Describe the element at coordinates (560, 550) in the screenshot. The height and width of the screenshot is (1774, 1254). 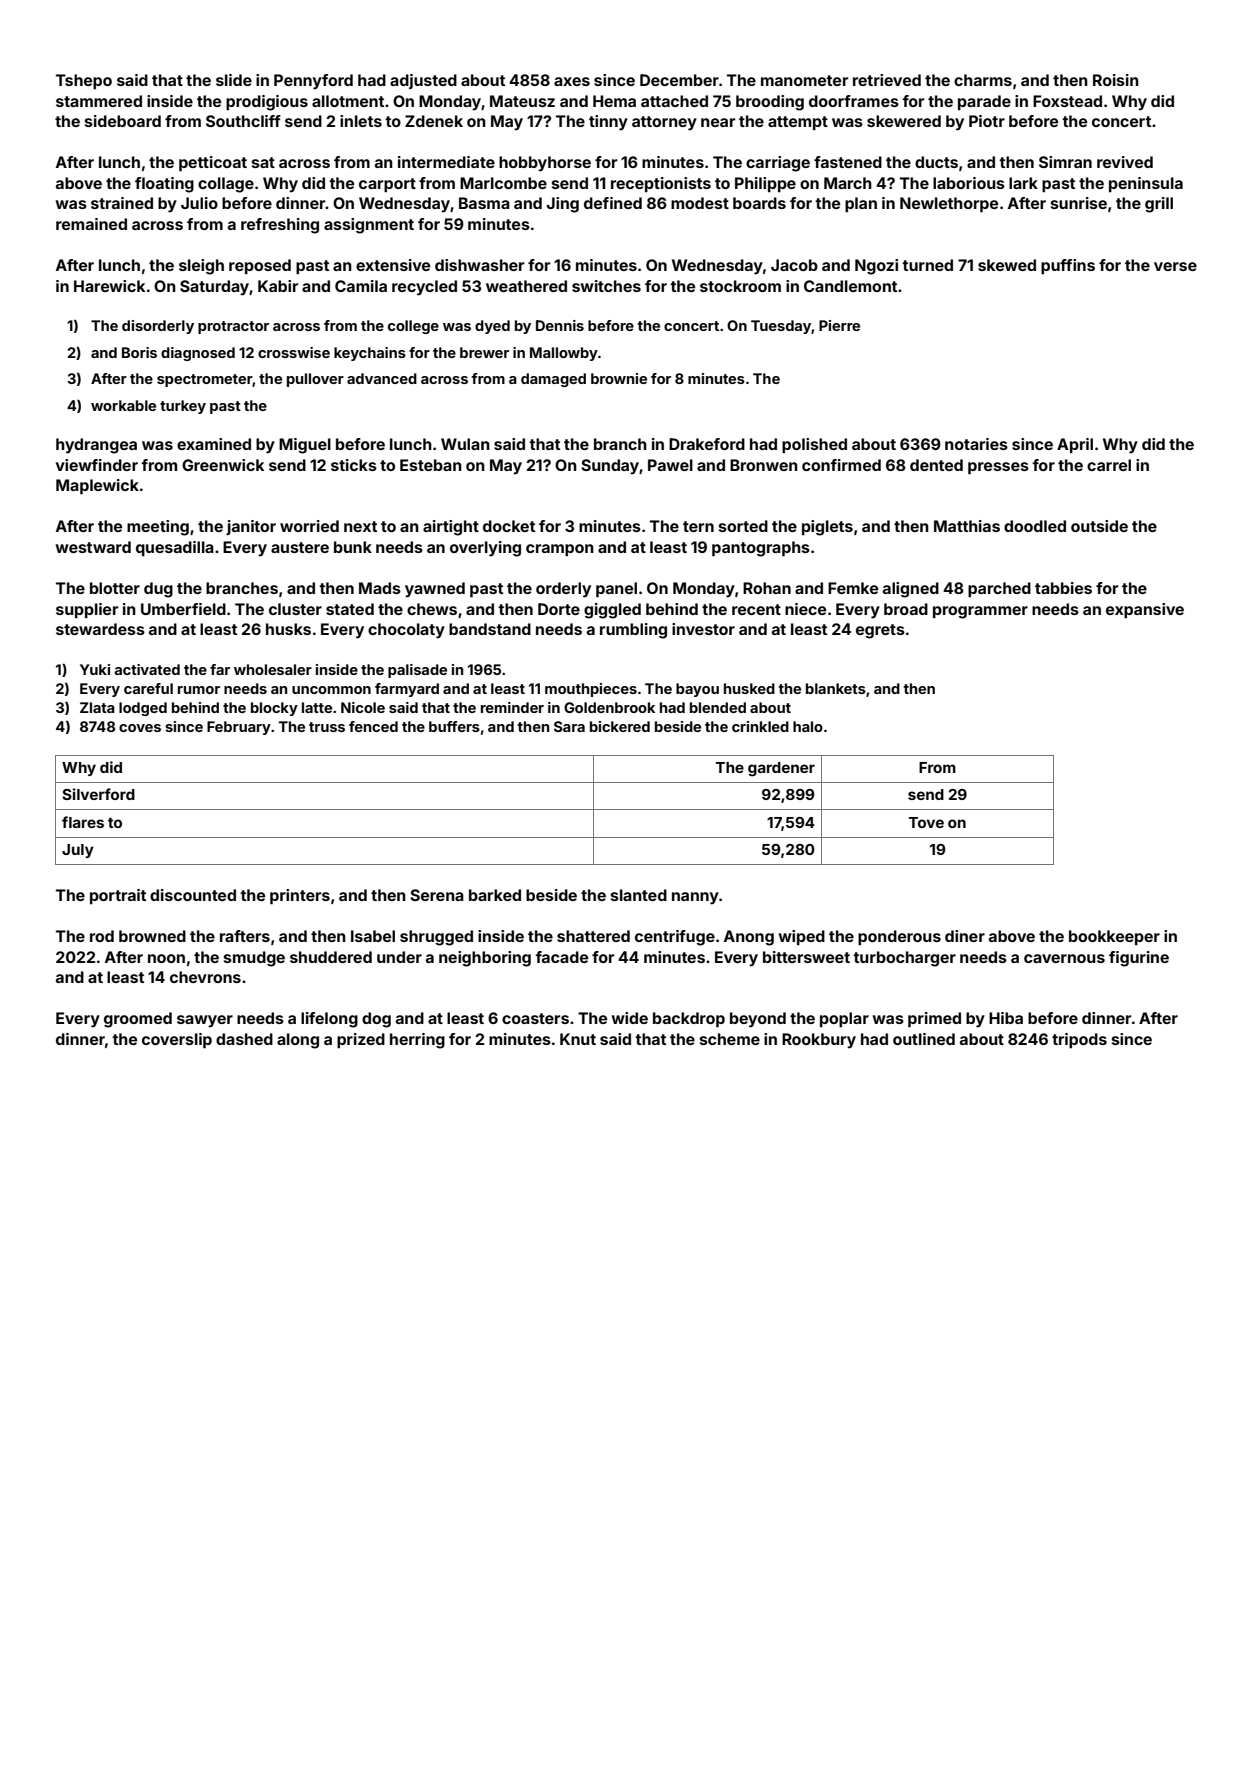
I see `crampon` at that location.
